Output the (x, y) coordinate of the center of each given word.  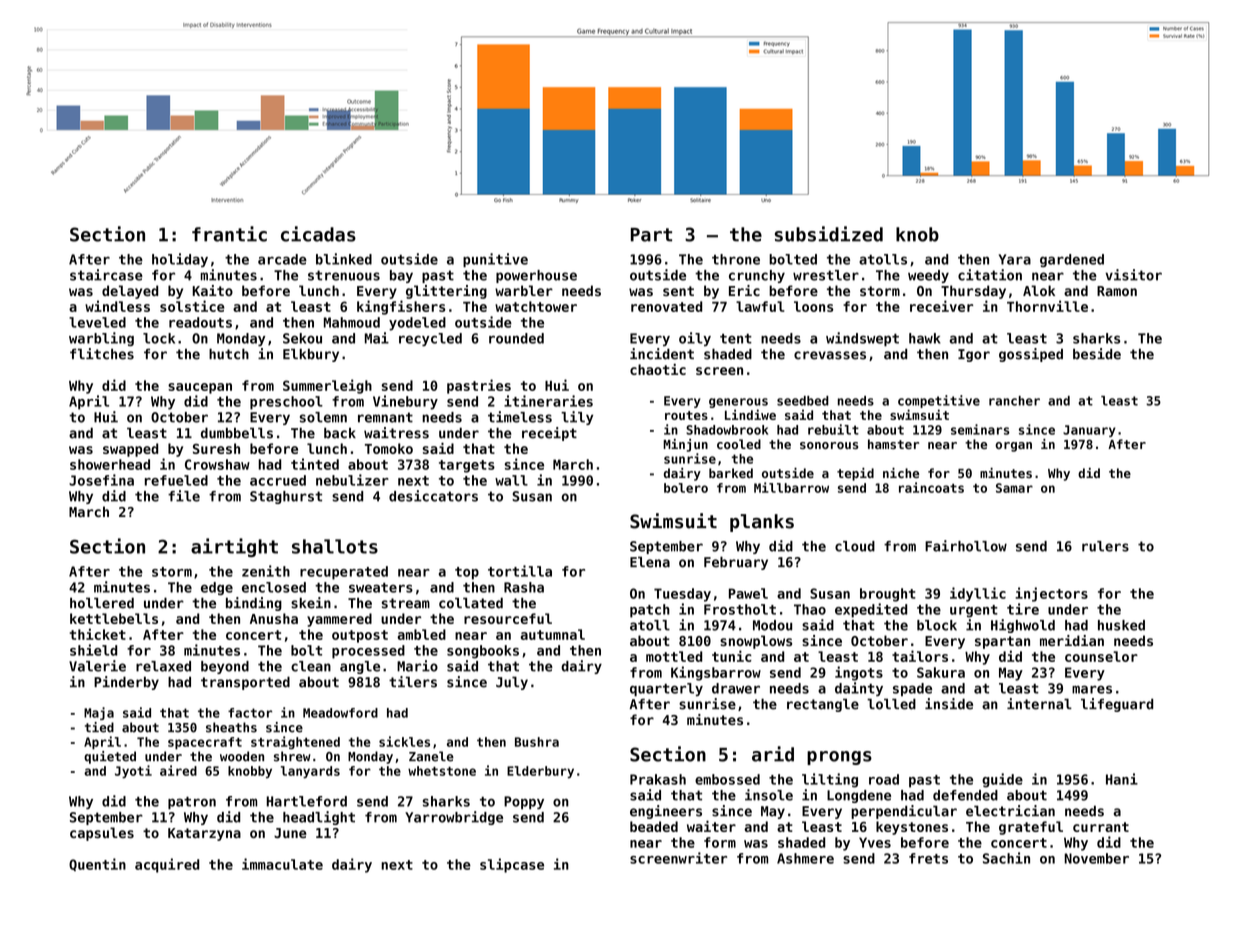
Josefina (101, 480)
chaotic (658, 369)
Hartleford (306, 801)
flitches (102, 354)
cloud (855, 546)
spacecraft (205, 743)
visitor (1133, 275)
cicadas (318, 234)
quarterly (666, 690)
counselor (1101, 656)
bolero (686, 488)
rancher (1014, 401)
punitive (495, 260)
